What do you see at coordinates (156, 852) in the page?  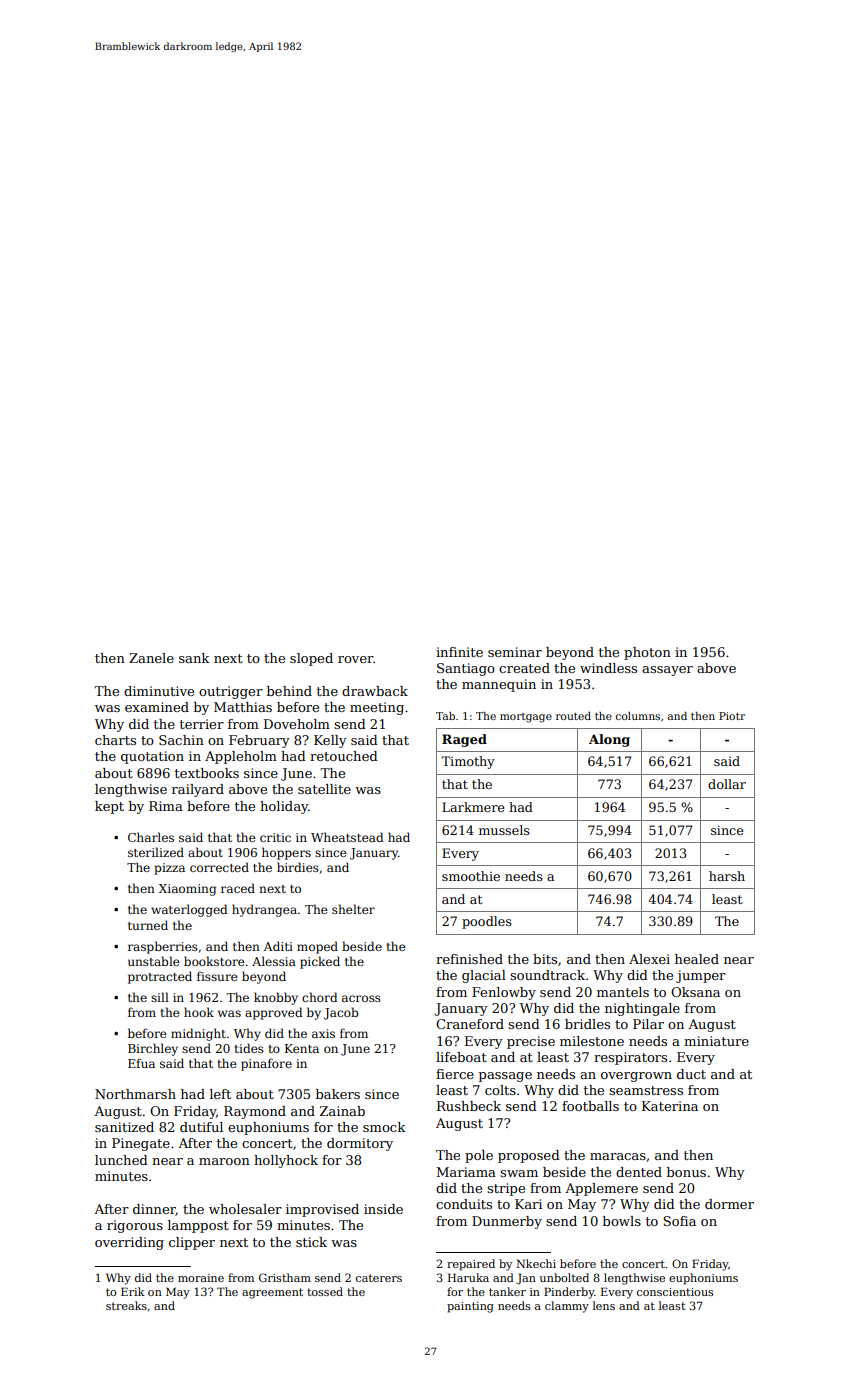 I see `sterilized` at bounding box center [156, 852].
